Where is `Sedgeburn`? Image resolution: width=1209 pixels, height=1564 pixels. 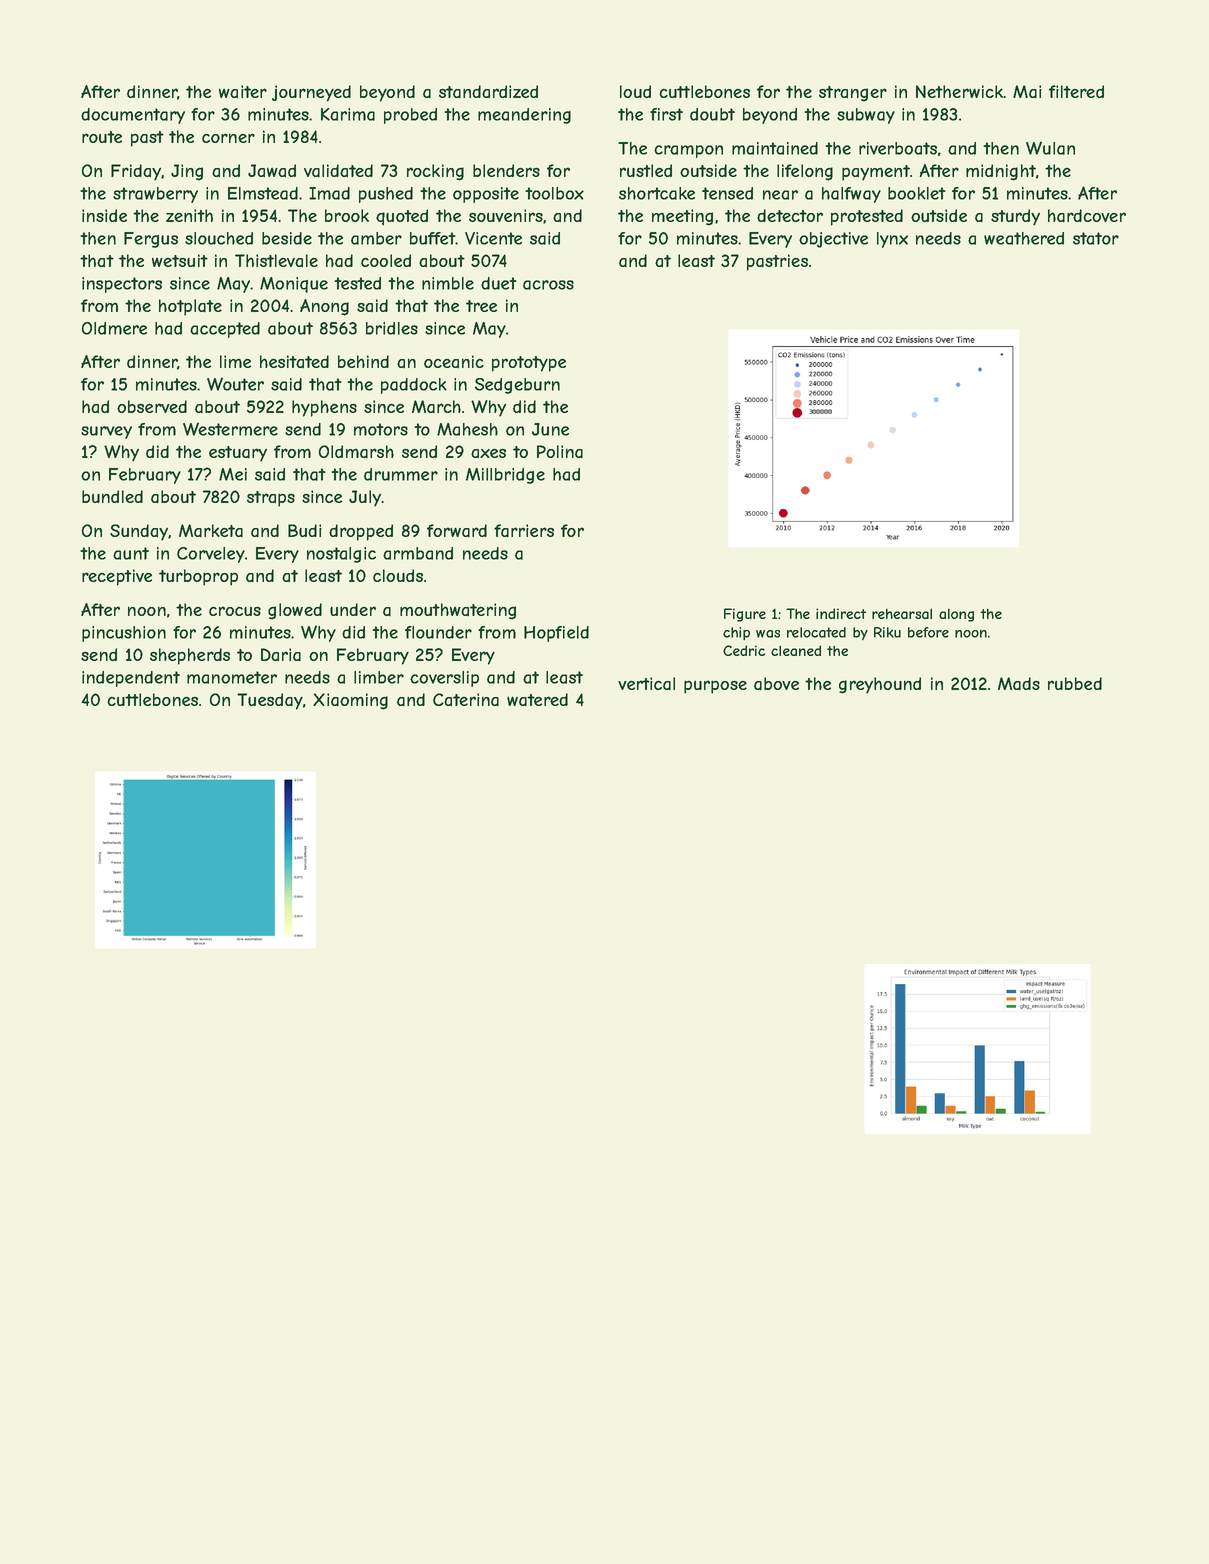 Sedgeburn is located at coordinates (517, 386).
